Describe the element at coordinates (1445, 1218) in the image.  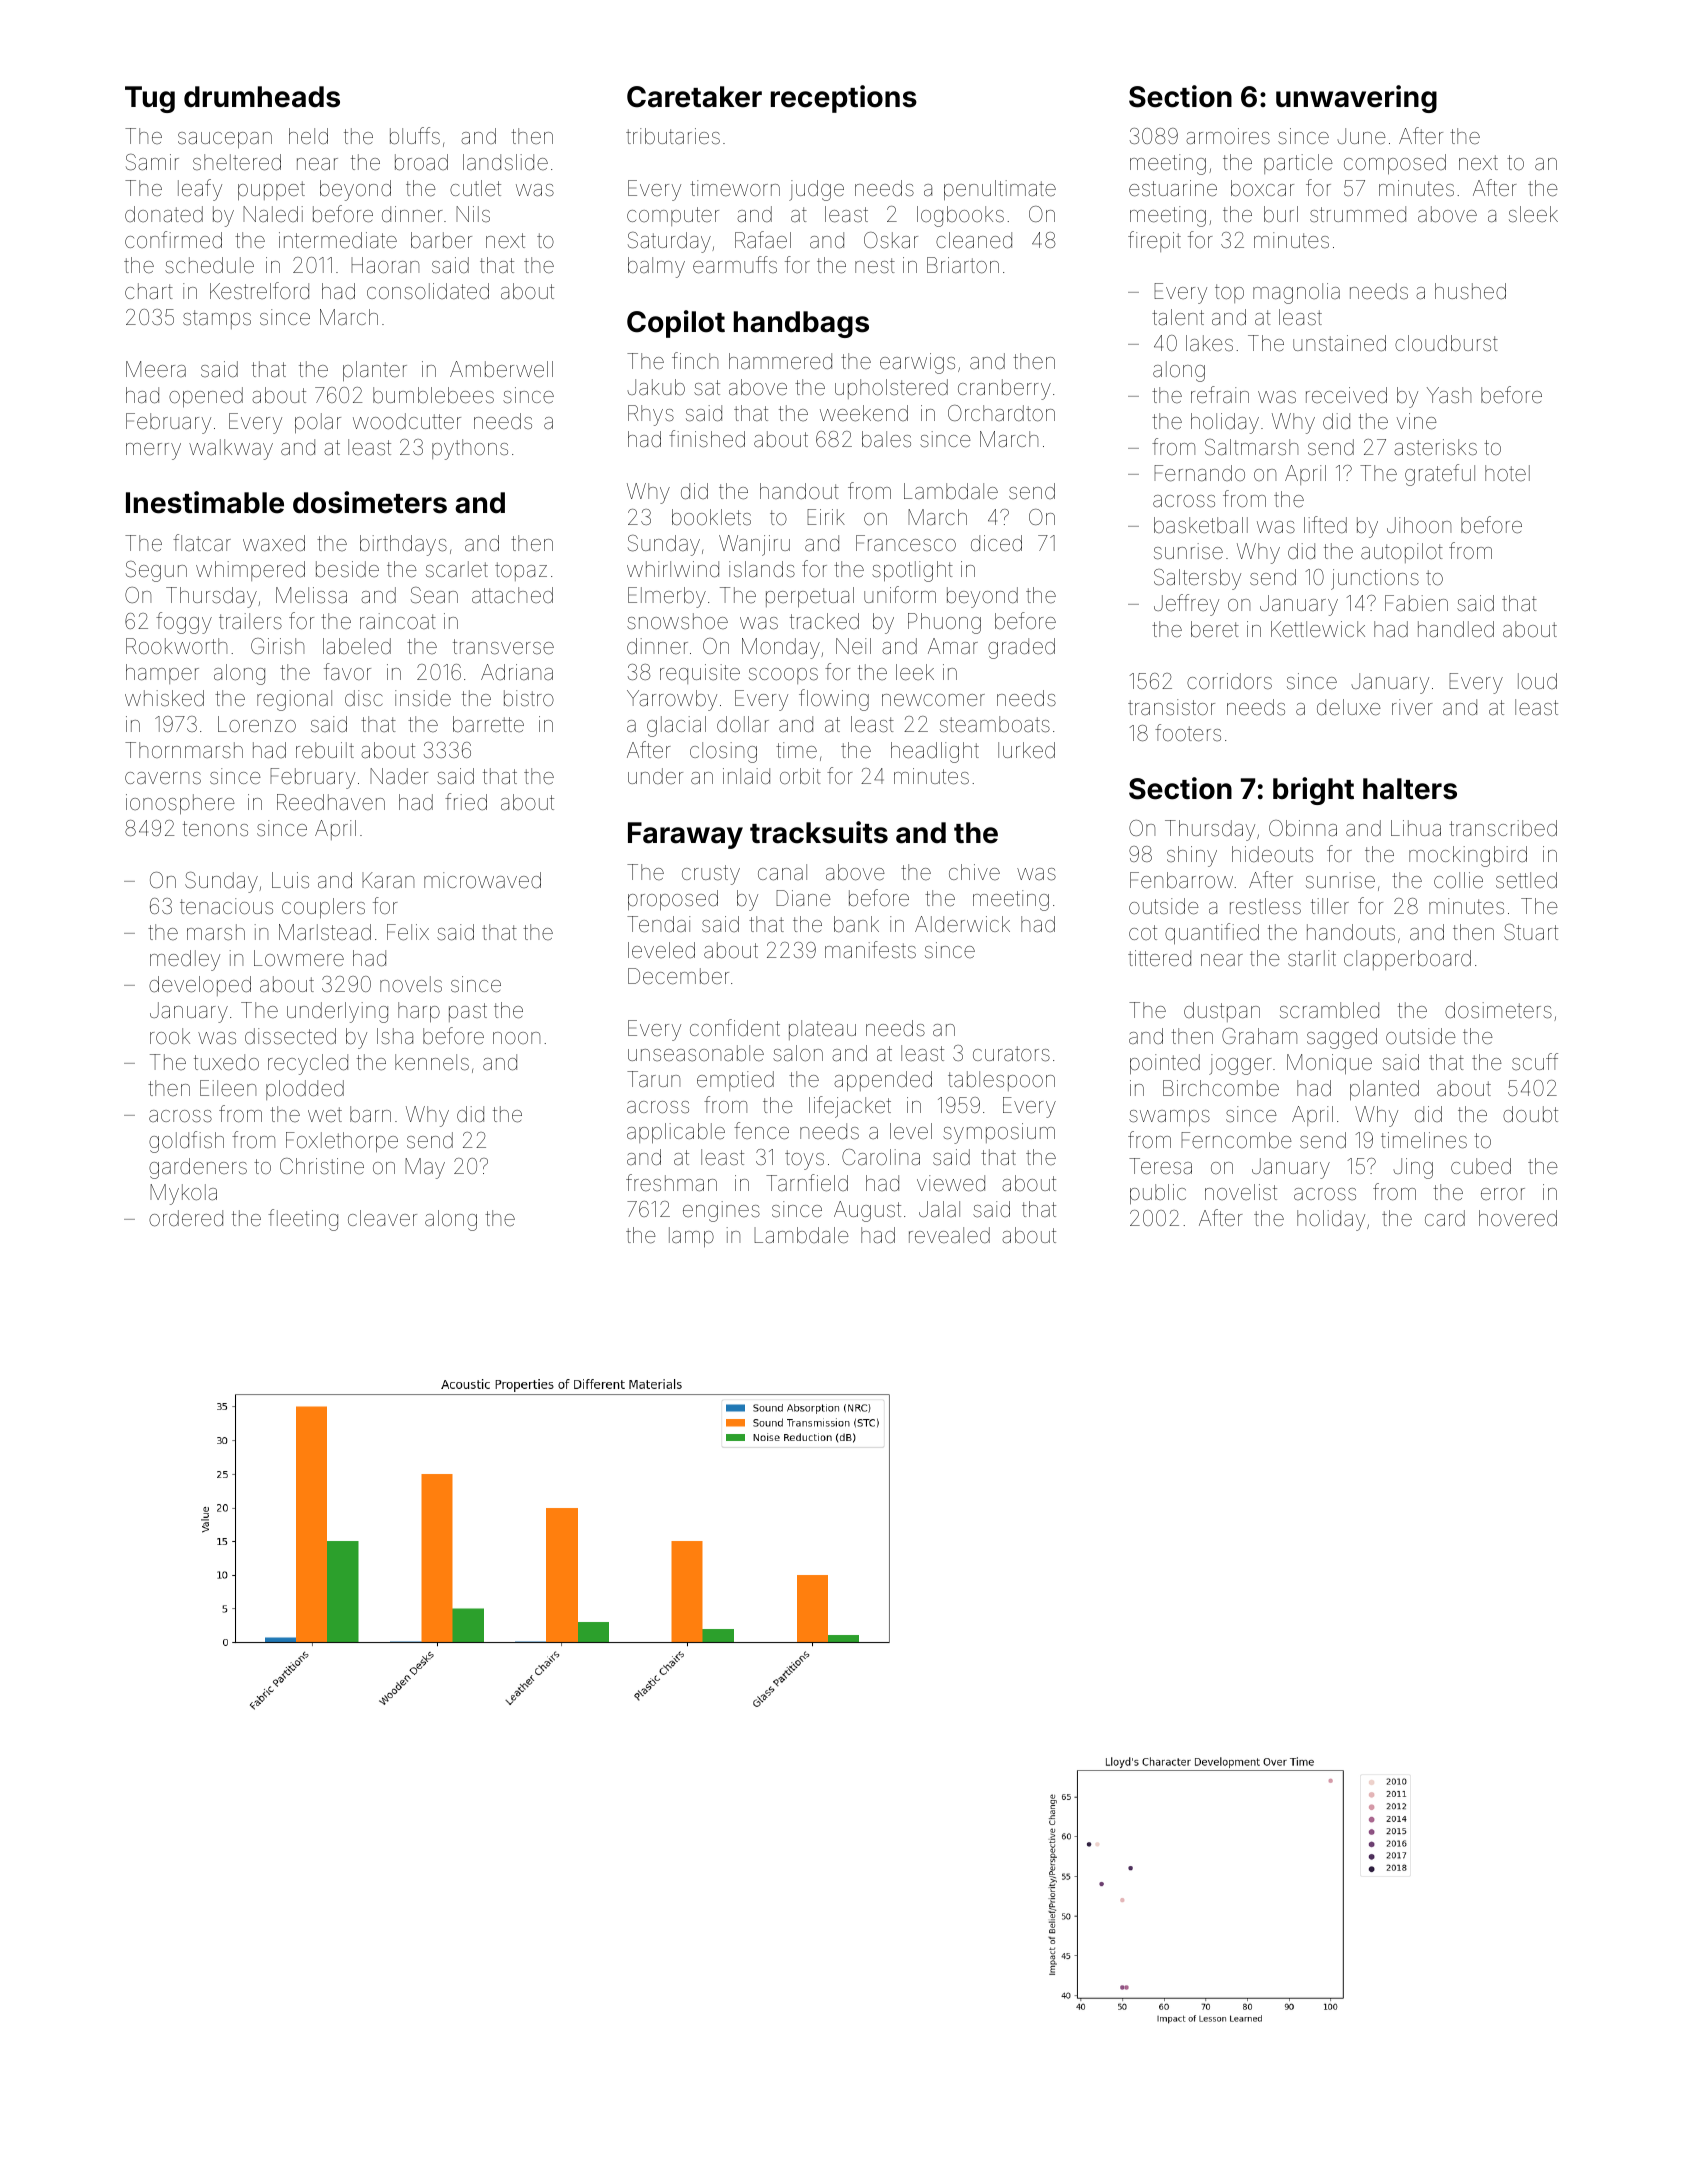
I see `card` at that location.
